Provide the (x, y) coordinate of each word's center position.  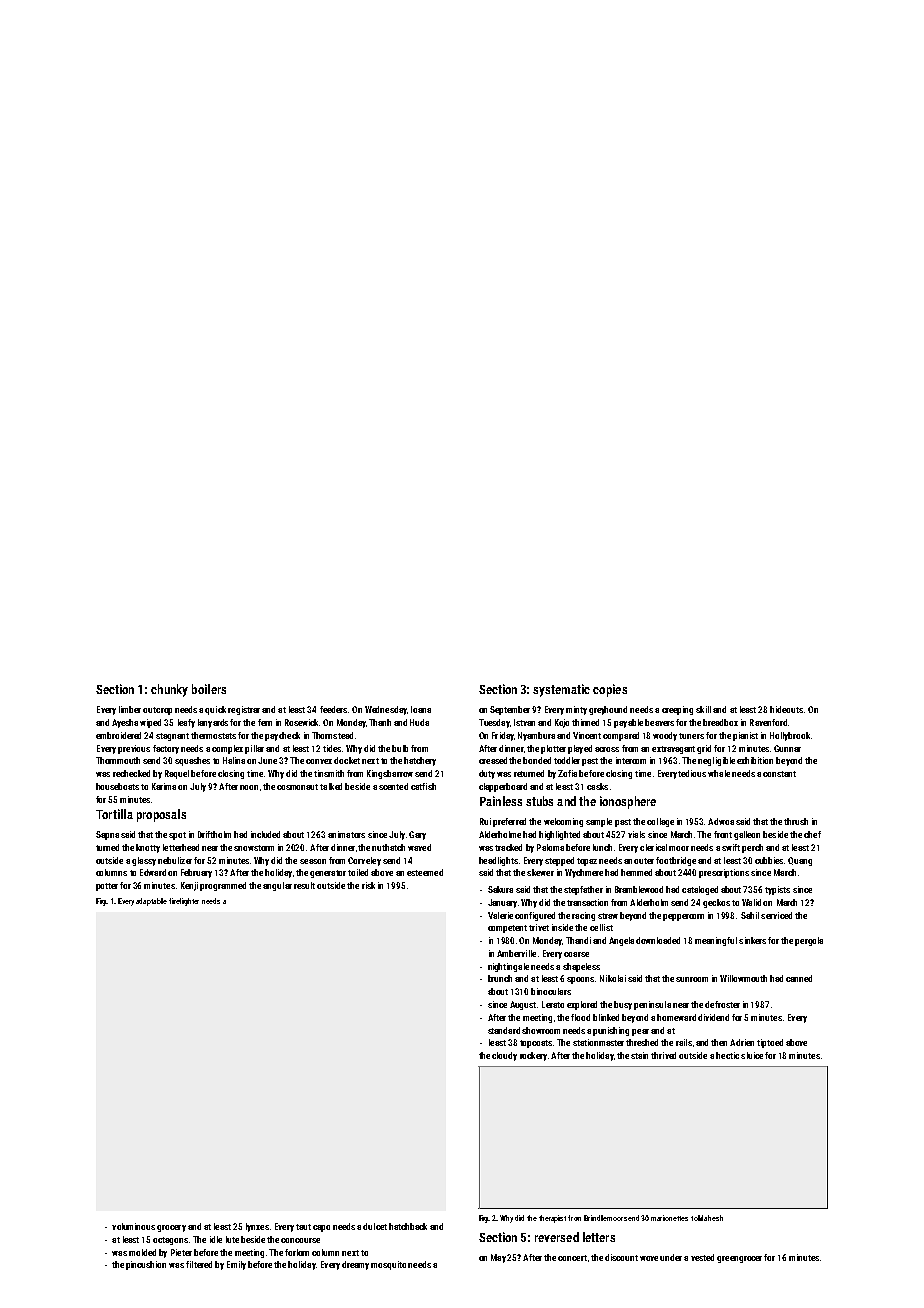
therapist (552, 1219)
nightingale (508, 967)
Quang (800, 861)
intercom (631, 760)
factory (166, 749)
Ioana (421, 709)
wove (649, 1258)
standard (504, 1030)
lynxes (257, 1227)
